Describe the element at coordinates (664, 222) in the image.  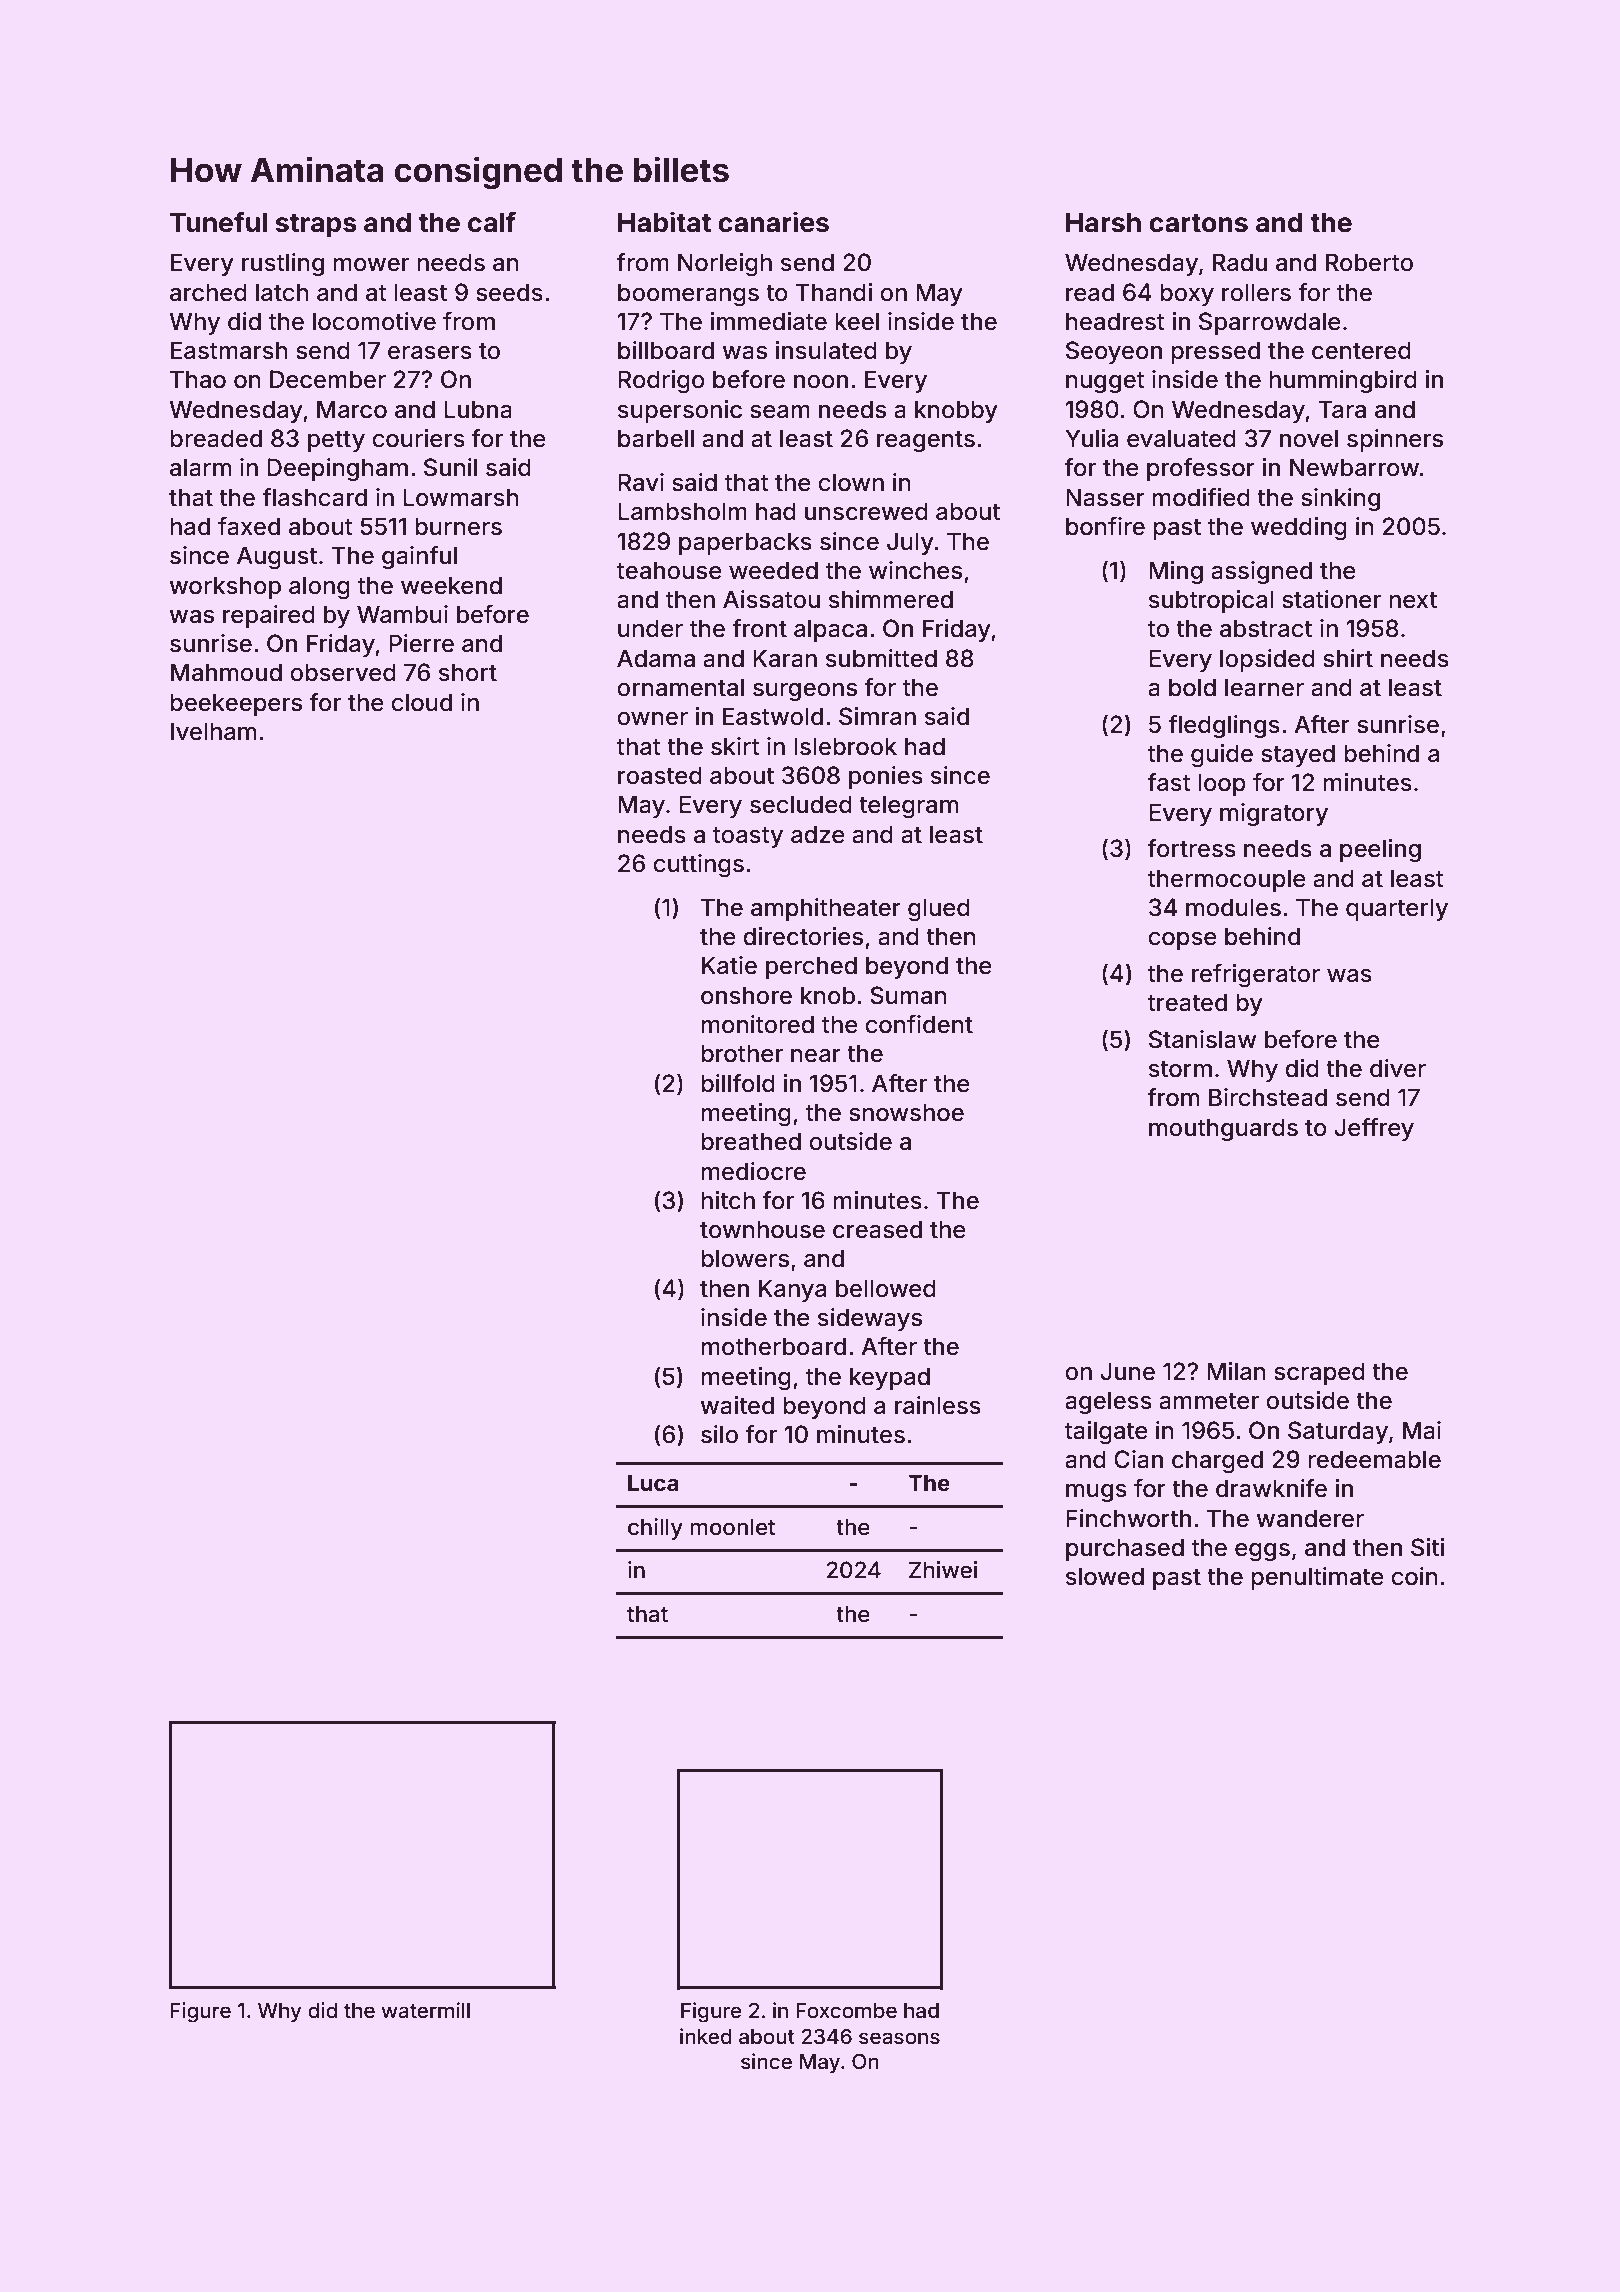
I see `Habitat` at that location.
